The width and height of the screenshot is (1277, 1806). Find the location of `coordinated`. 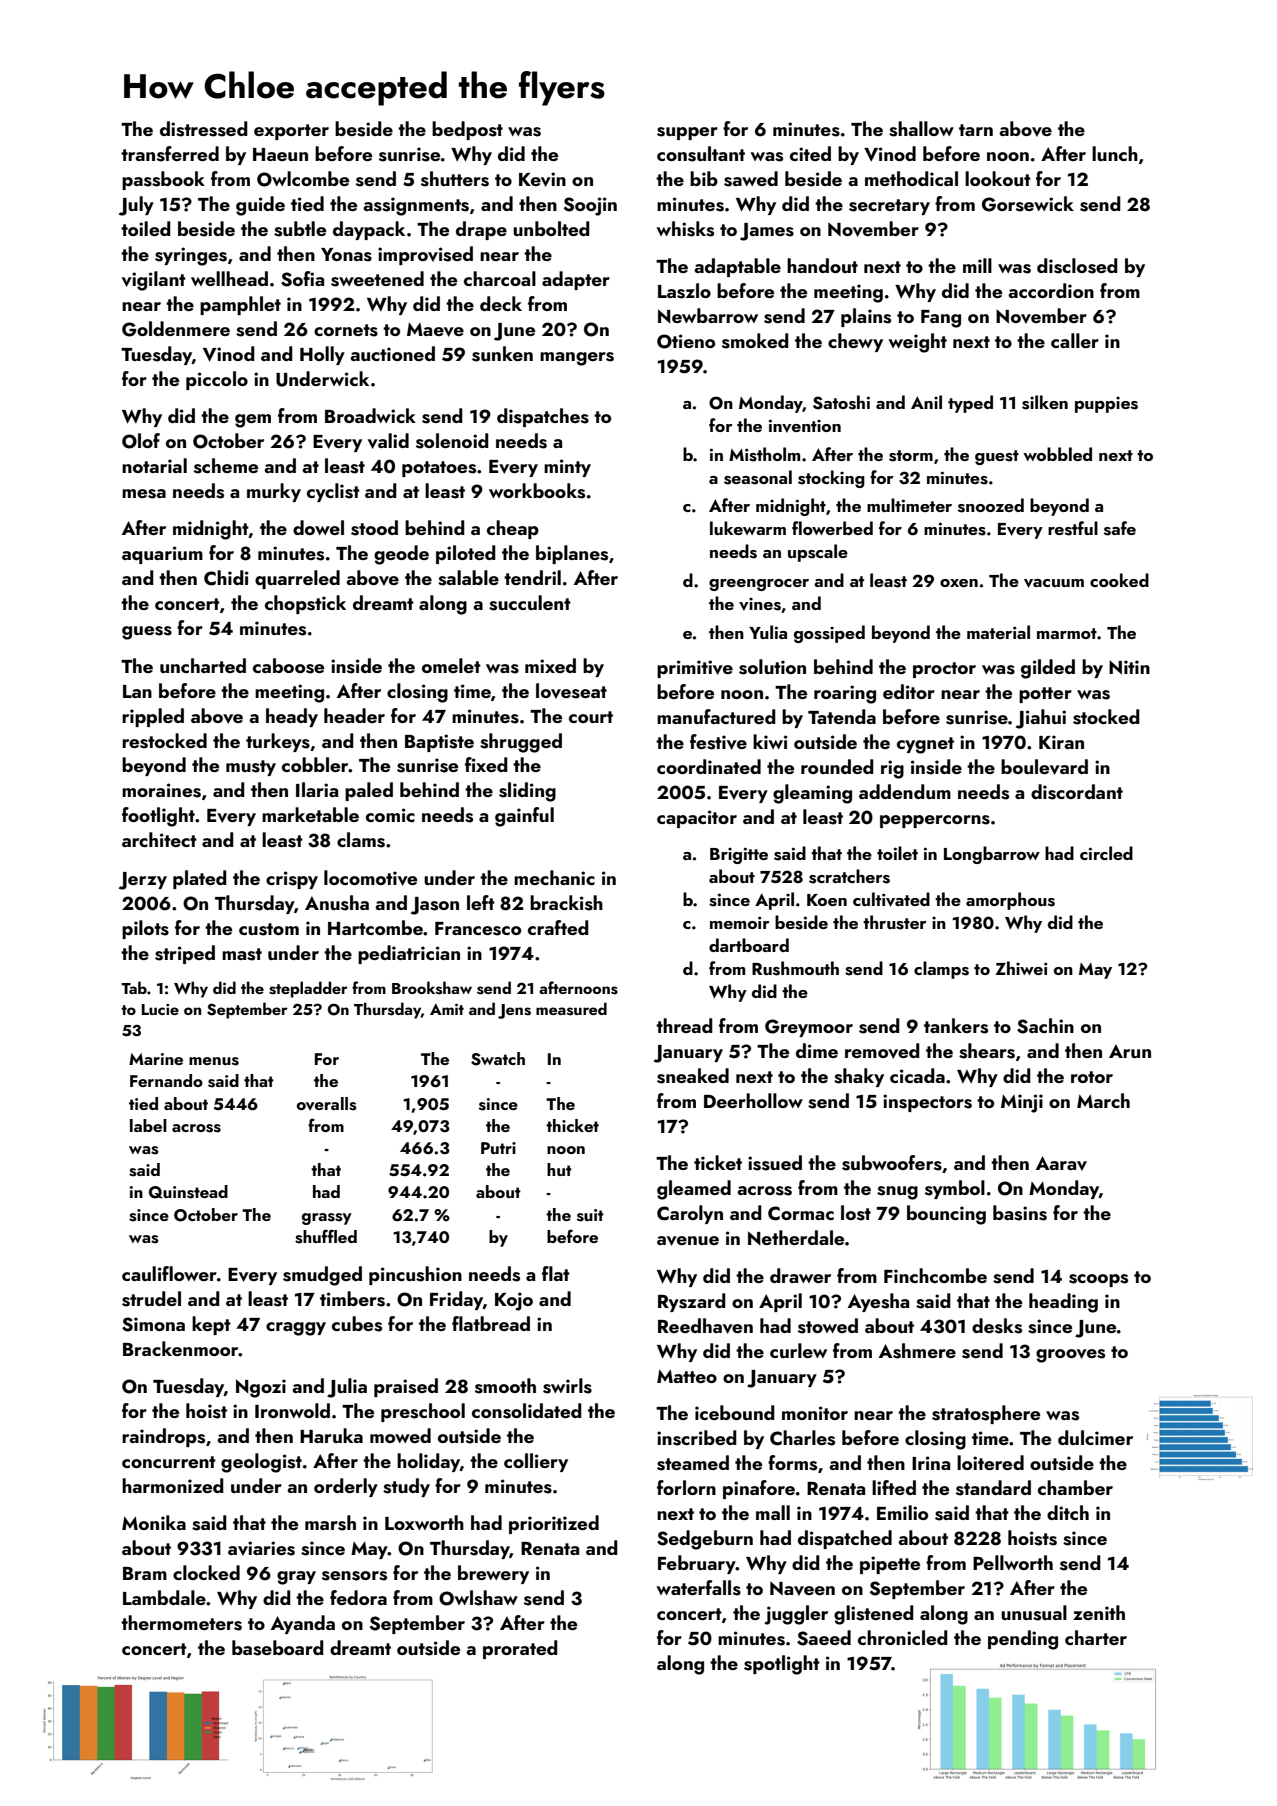

coordinated is located at coordinates (709, 766).
